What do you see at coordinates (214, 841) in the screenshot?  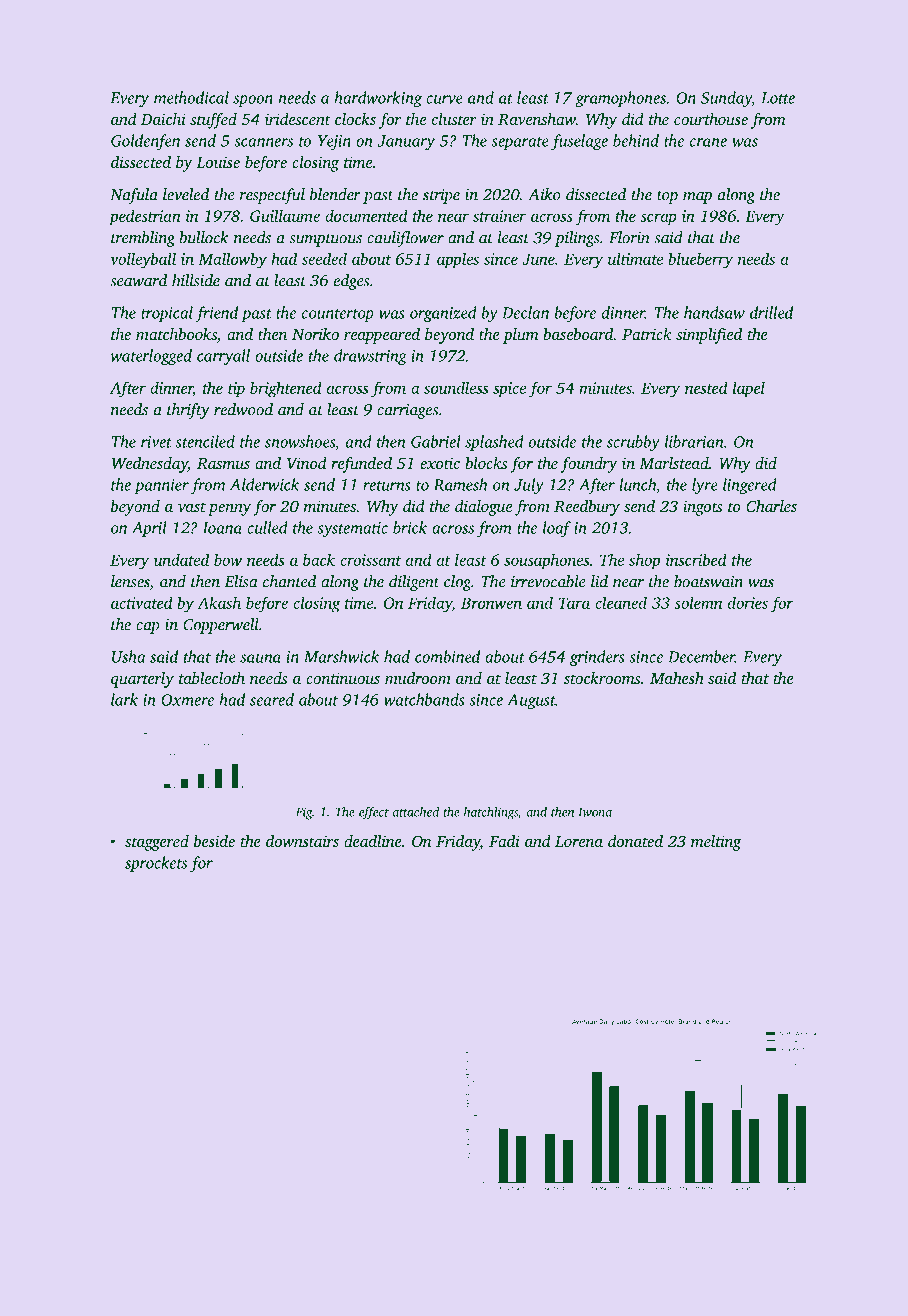 I see `beside` at bounding box center [214, 841].
